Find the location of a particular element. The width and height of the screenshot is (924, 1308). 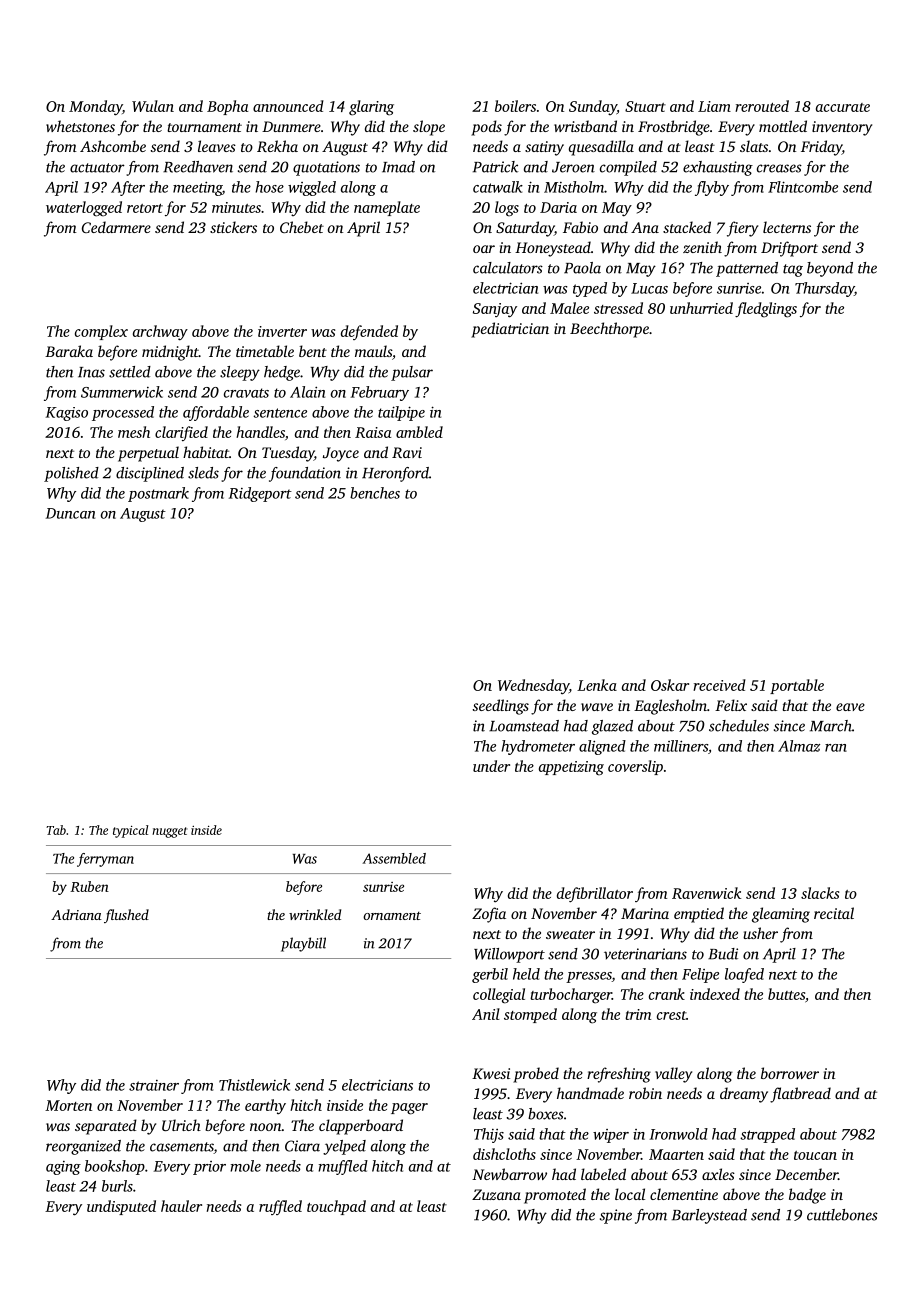

Ravenwick is located at coordinates (706, 893).
